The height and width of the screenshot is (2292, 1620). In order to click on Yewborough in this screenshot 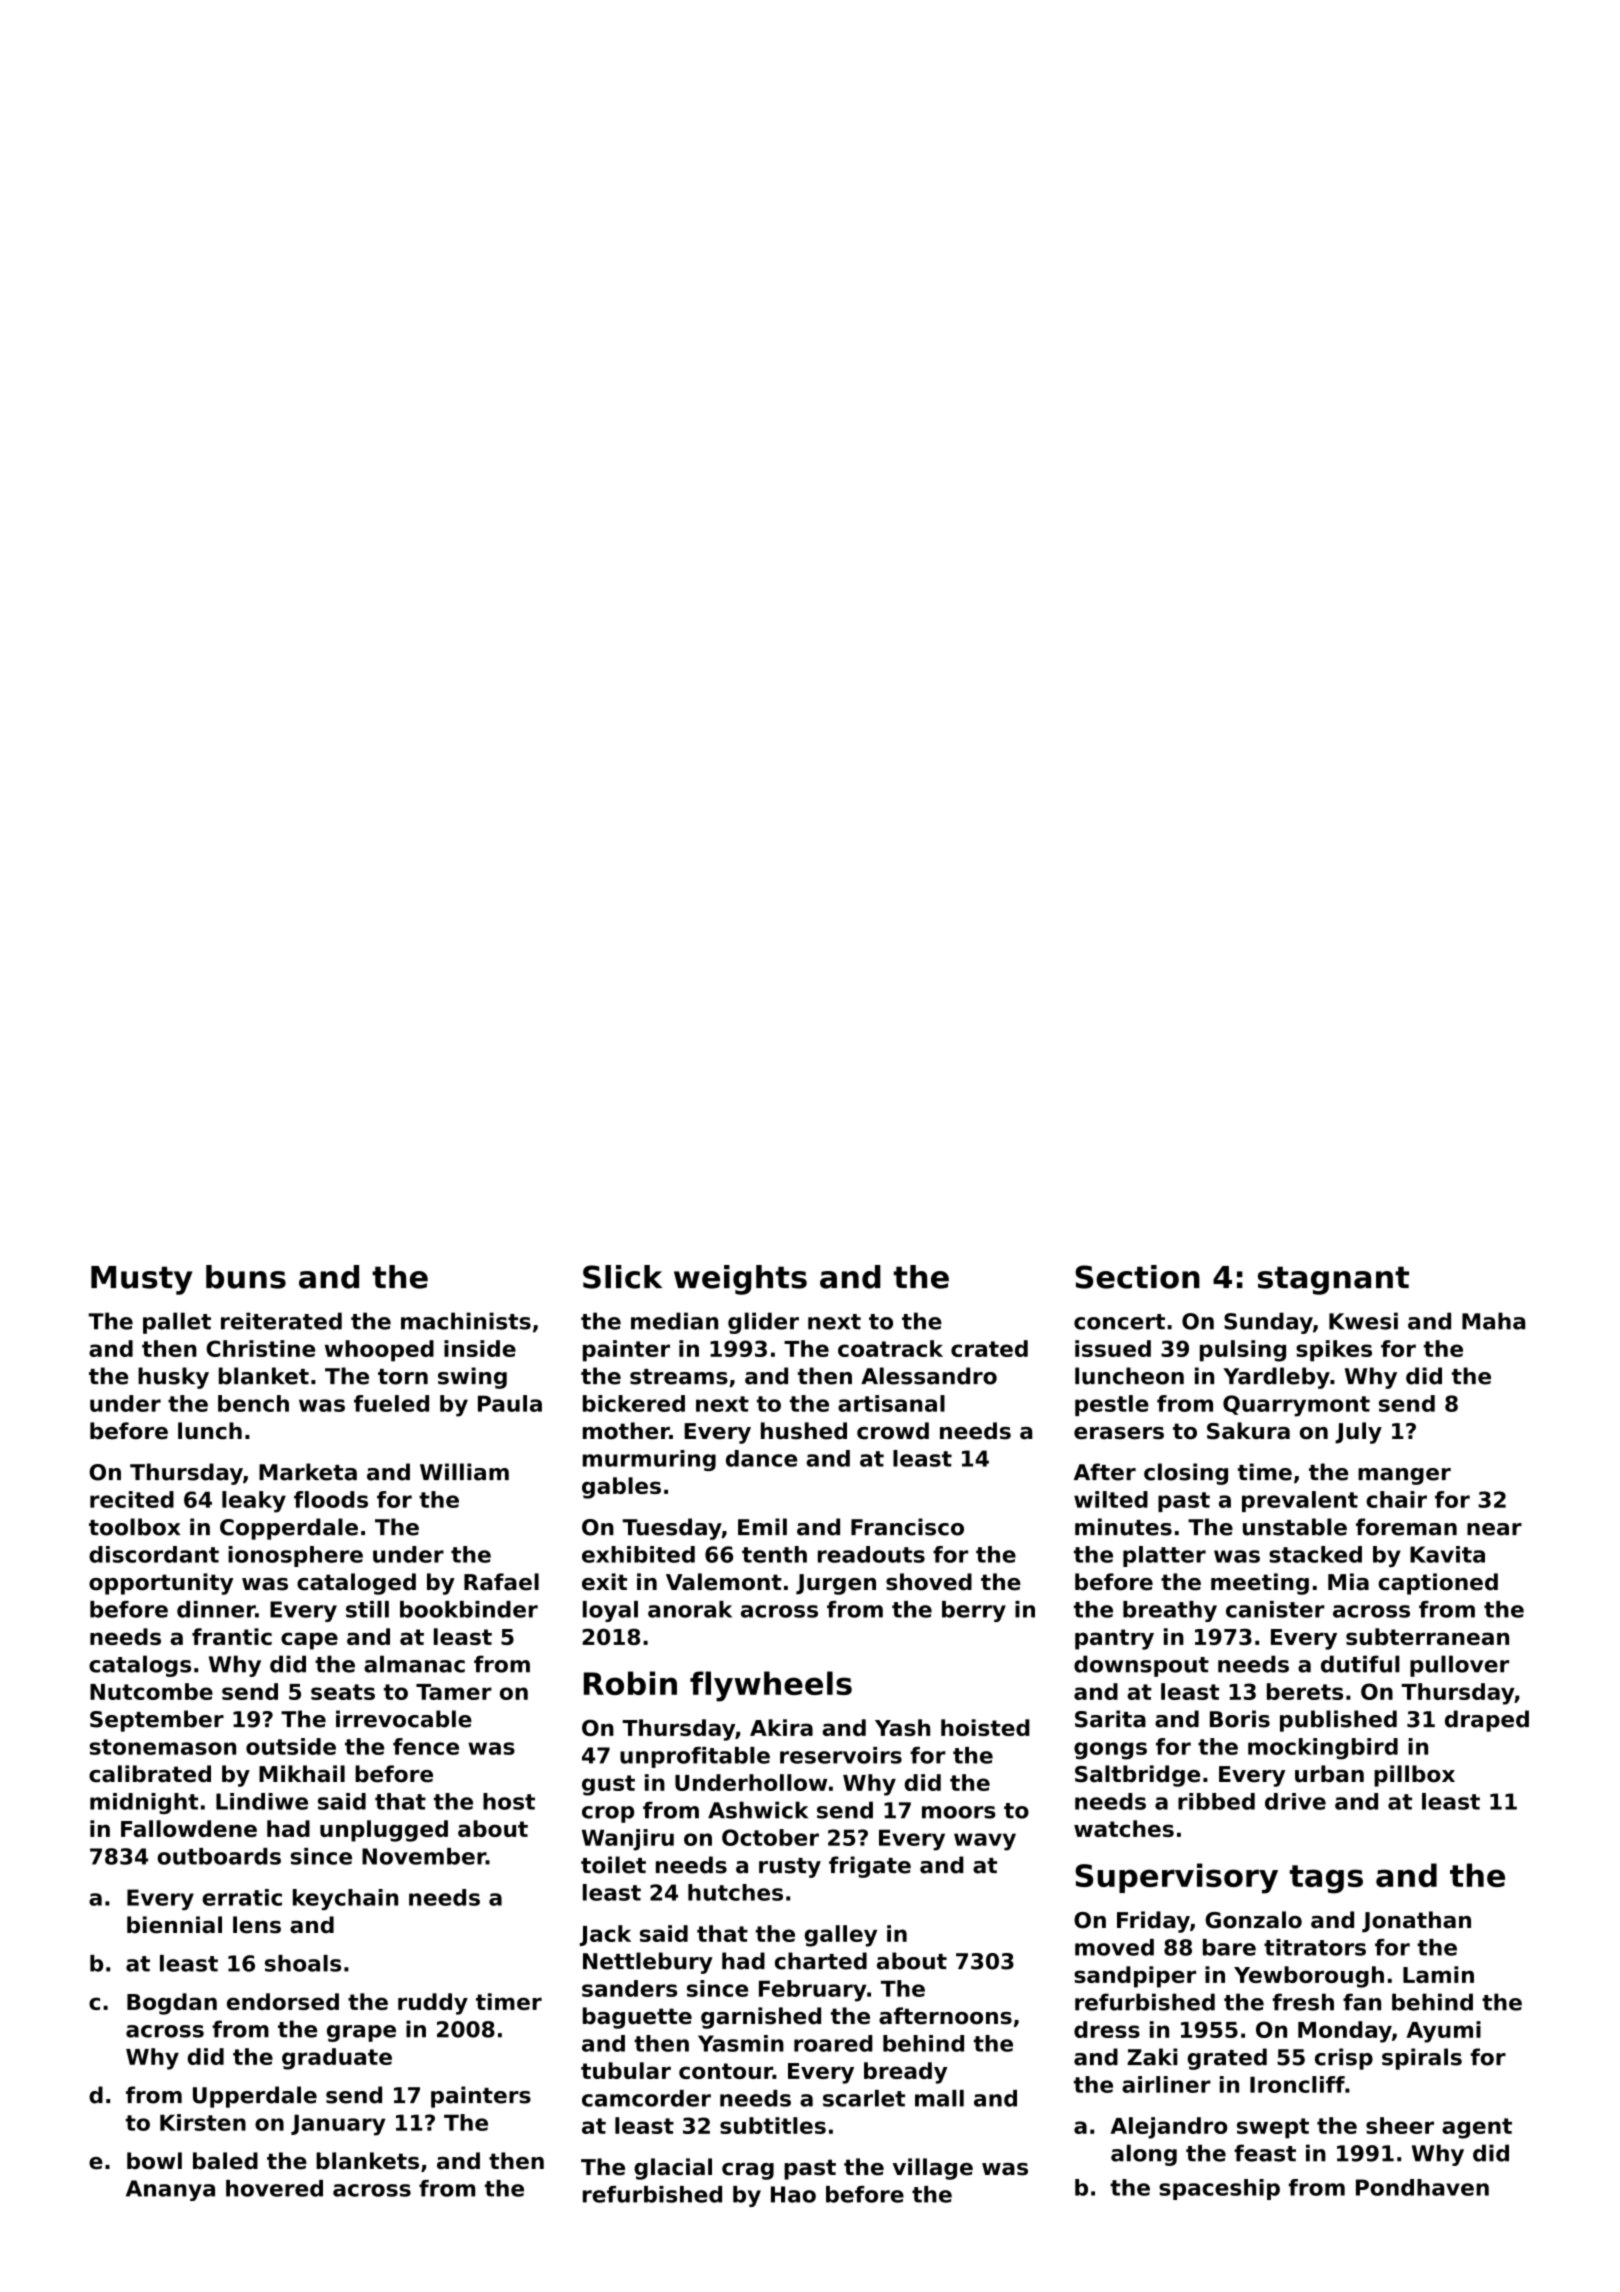, I will do `click(1309, 1977)`.
